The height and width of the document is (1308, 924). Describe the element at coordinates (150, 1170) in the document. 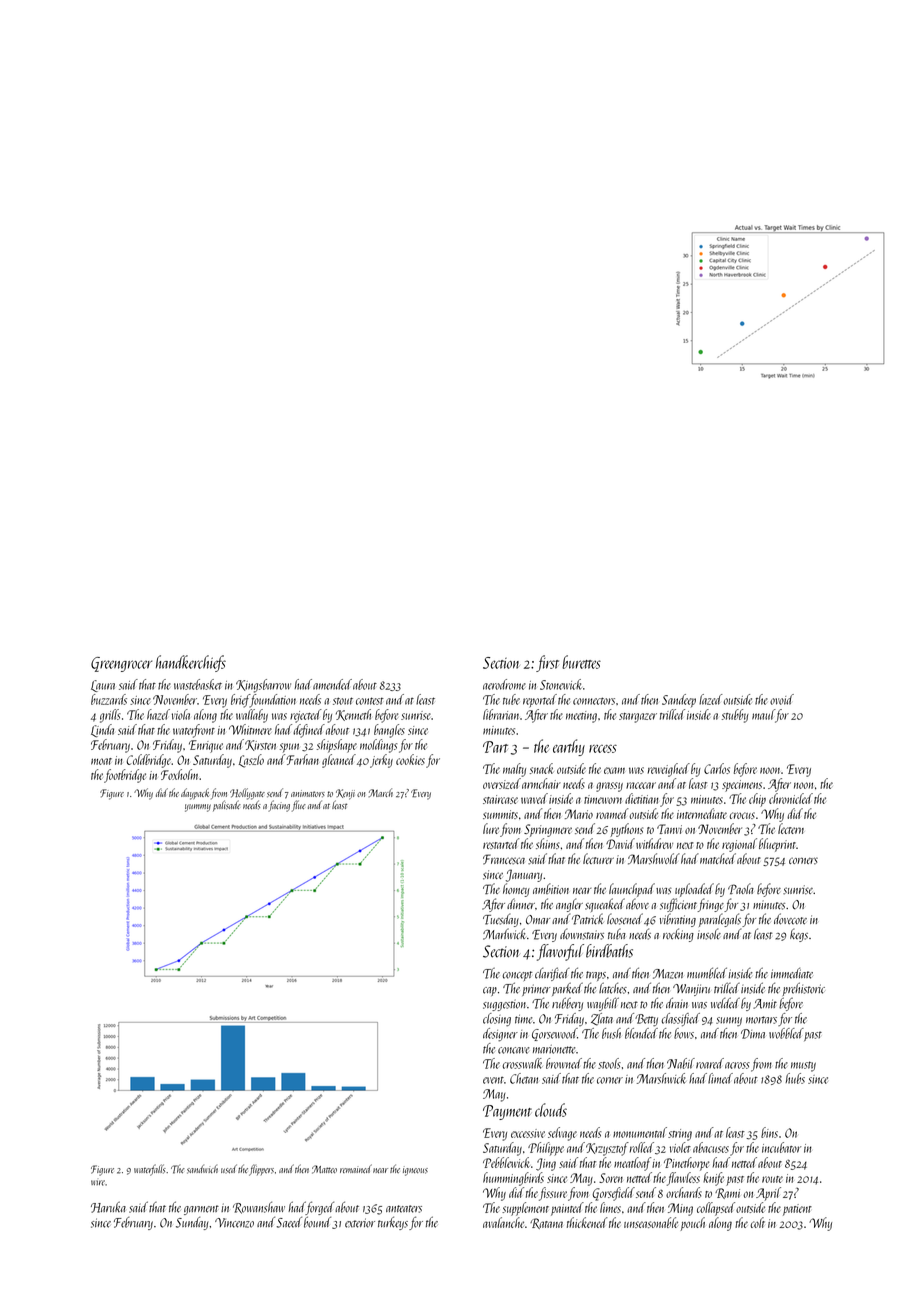

I see `waterfalls` at that location.
